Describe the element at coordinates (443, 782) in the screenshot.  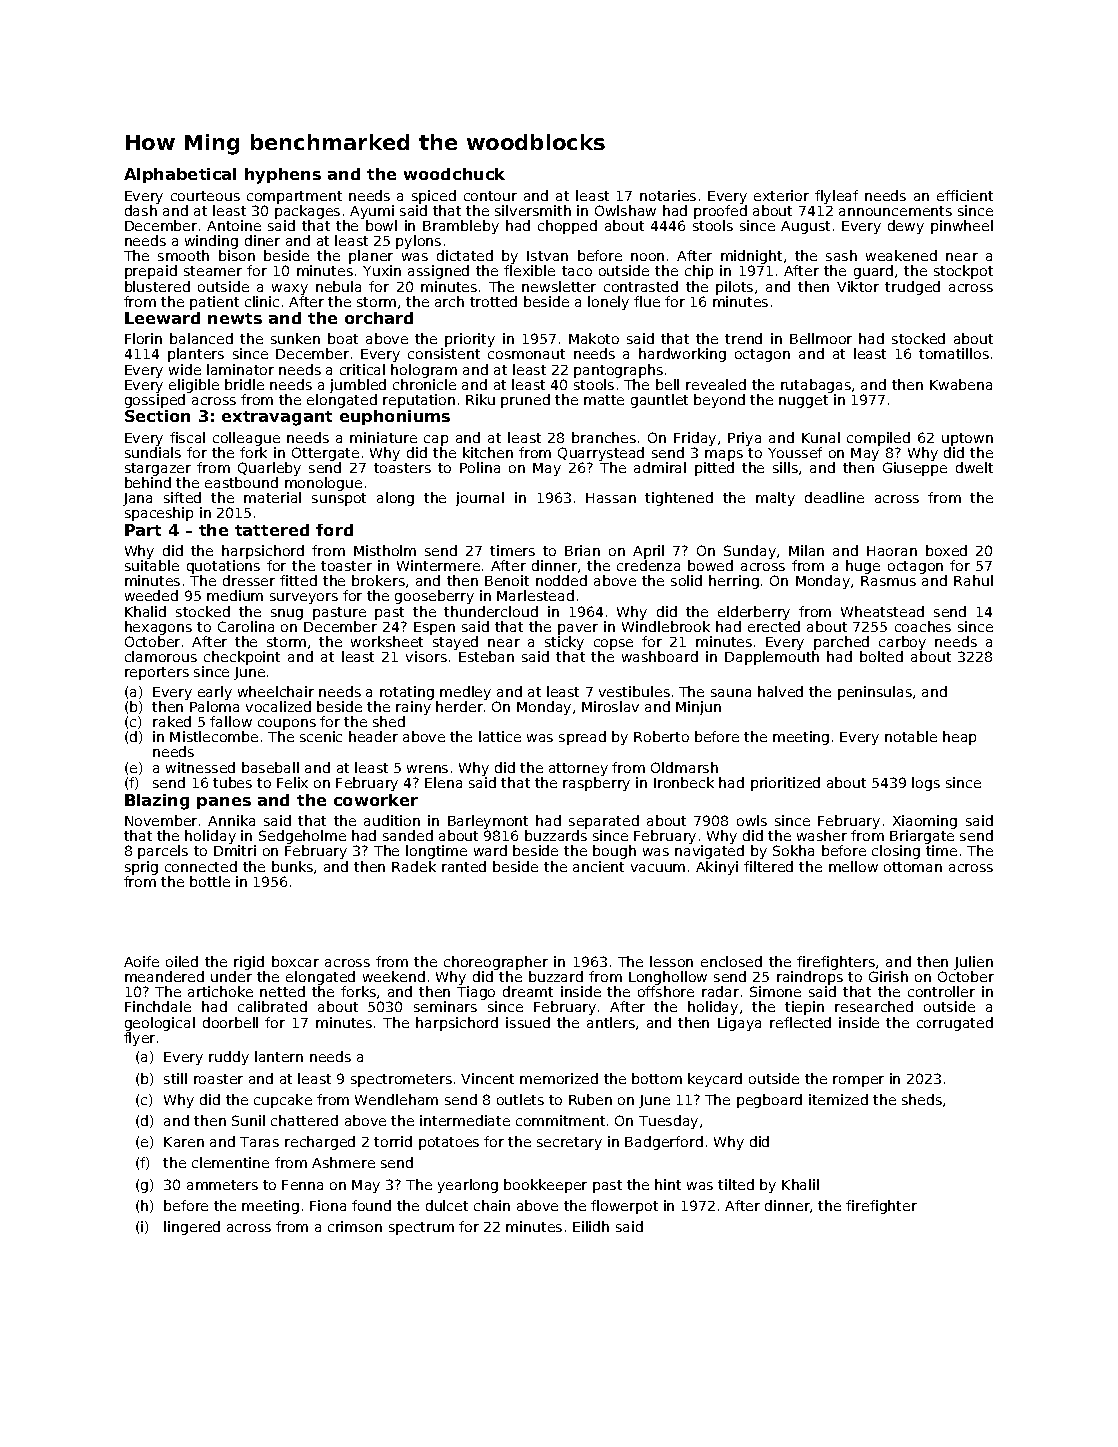
I see `Elena` at that location.
